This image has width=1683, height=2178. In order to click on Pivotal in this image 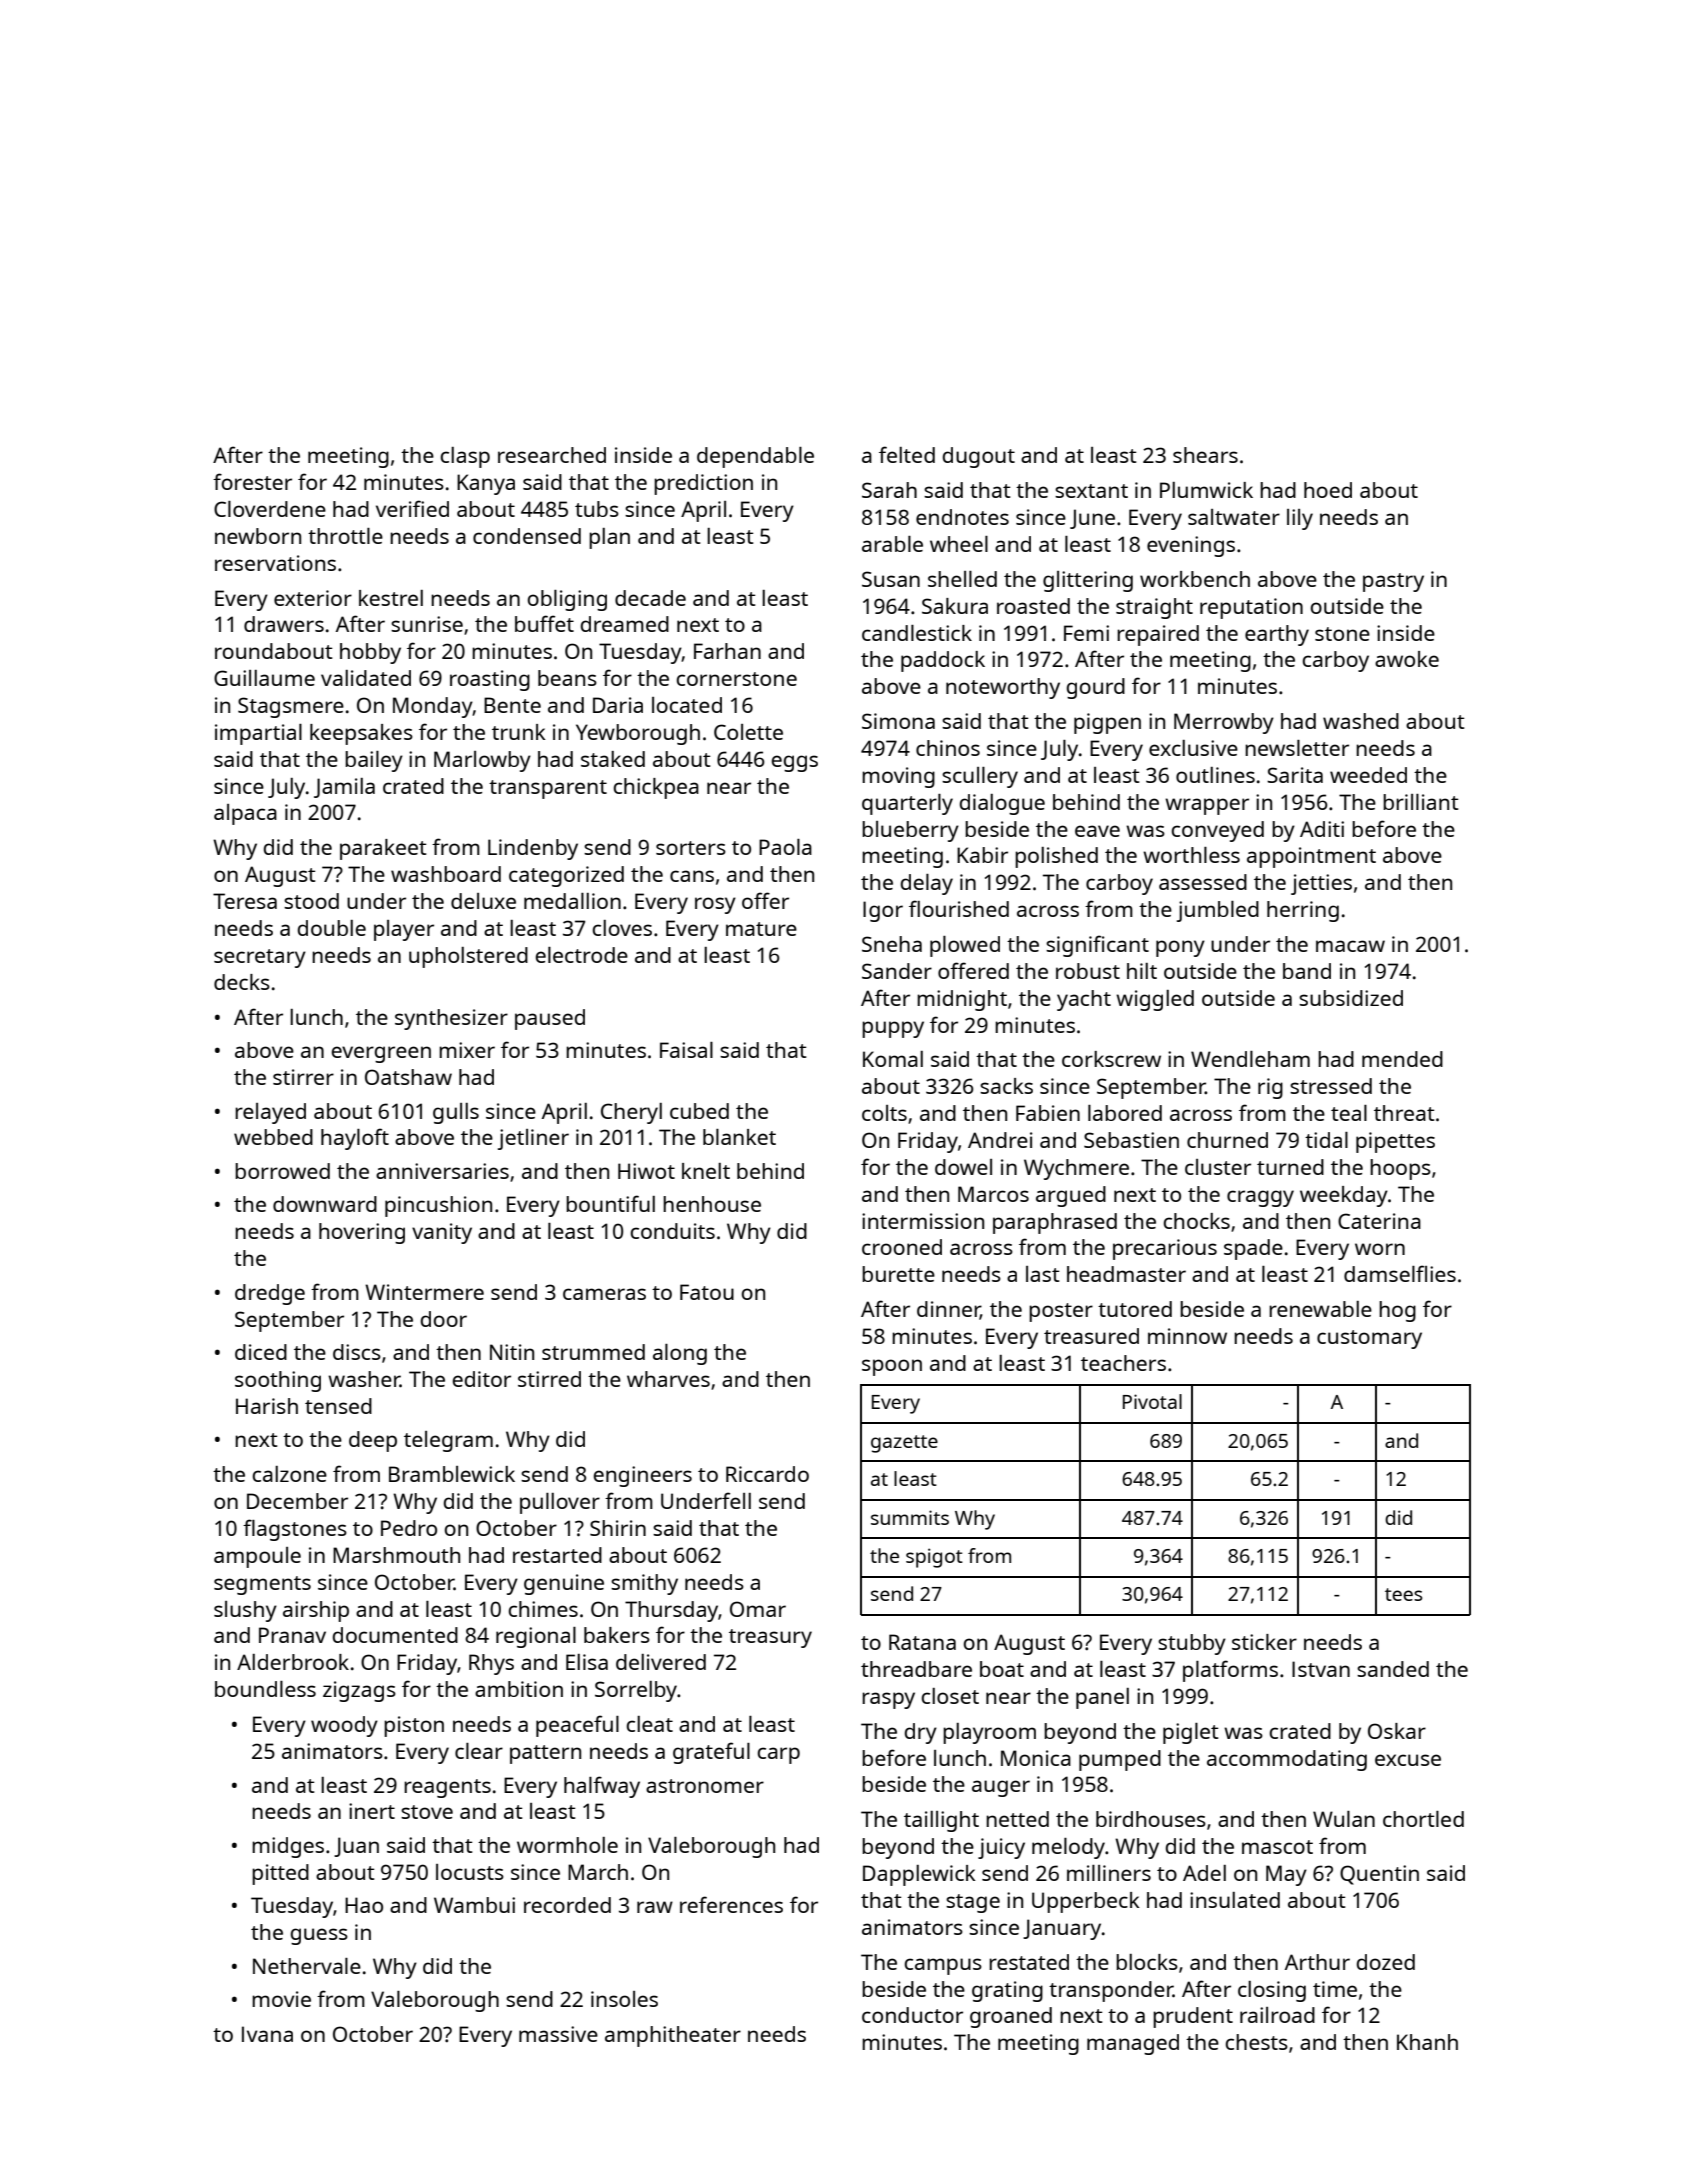, I will do `click(1152, 1401)`.
